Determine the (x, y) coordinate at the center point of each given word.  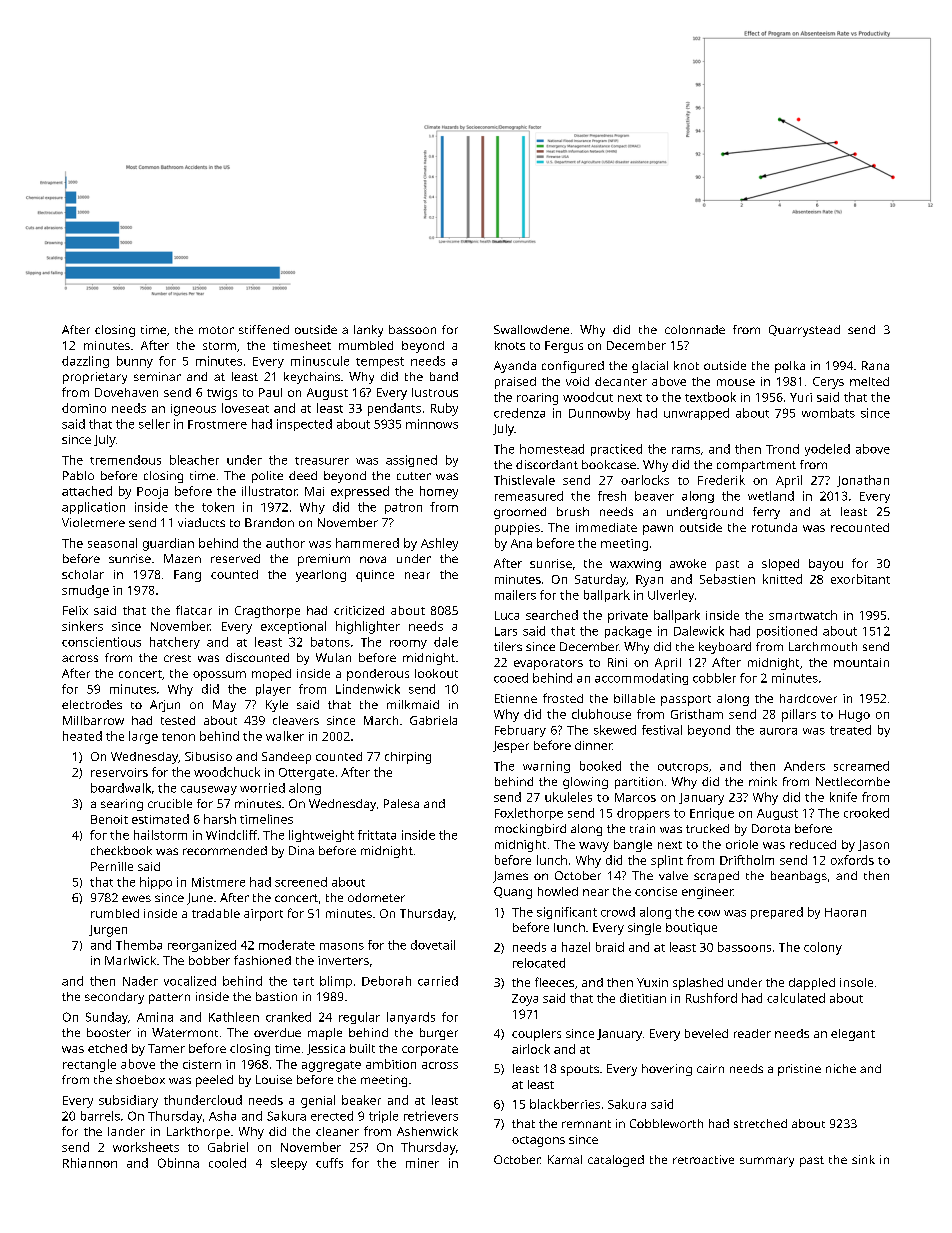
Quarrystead (804, 331)
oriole (742, 844)
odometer (376, 897)
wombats (828, 413)
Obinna (178, 1163)
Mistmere (218, 882)
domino (84, 408)
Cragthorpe (267, 612)
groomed (520, 513)
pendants (394, 409)
